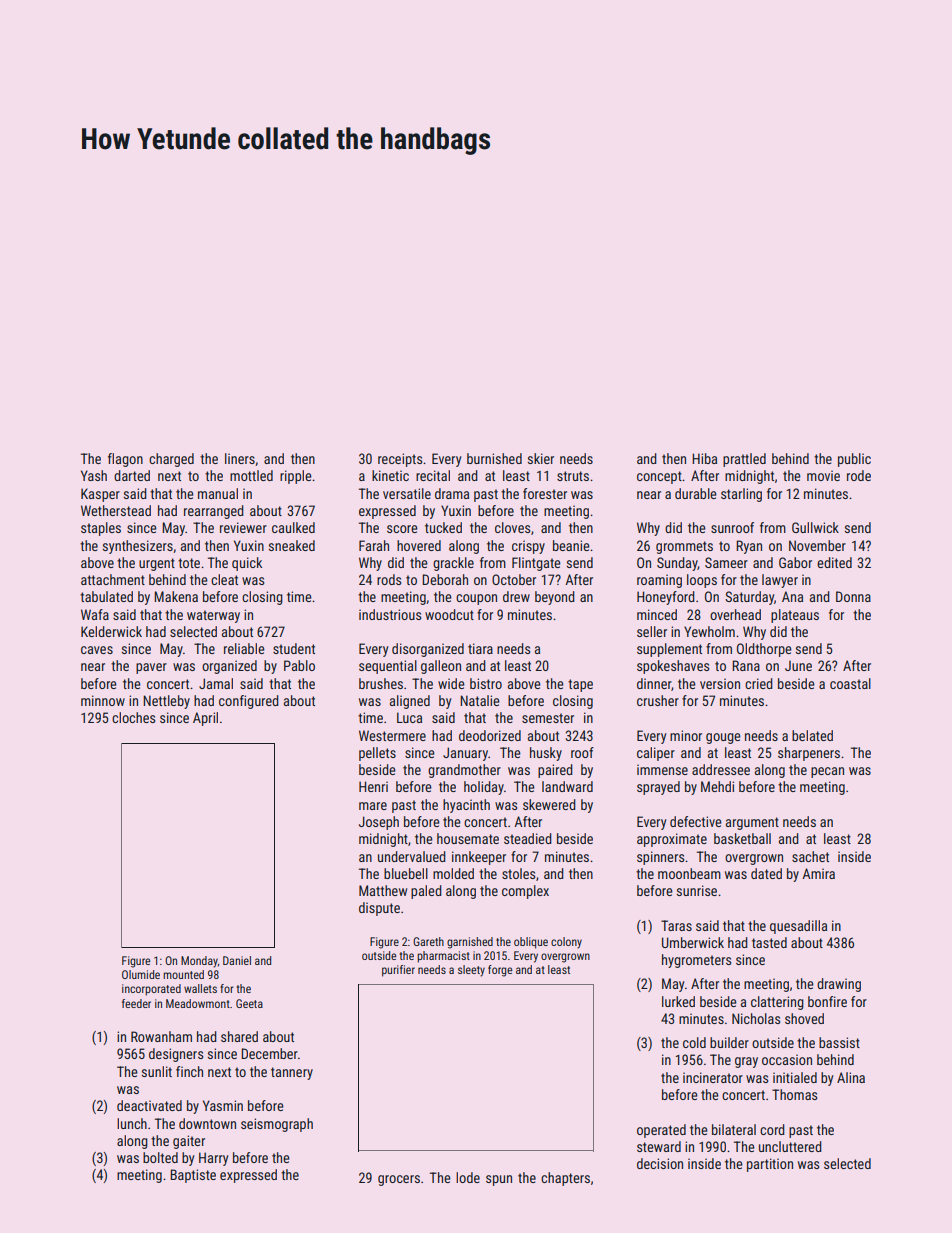 The image size is (952, 1233). I want to click on hovered, so click(419, 545).
